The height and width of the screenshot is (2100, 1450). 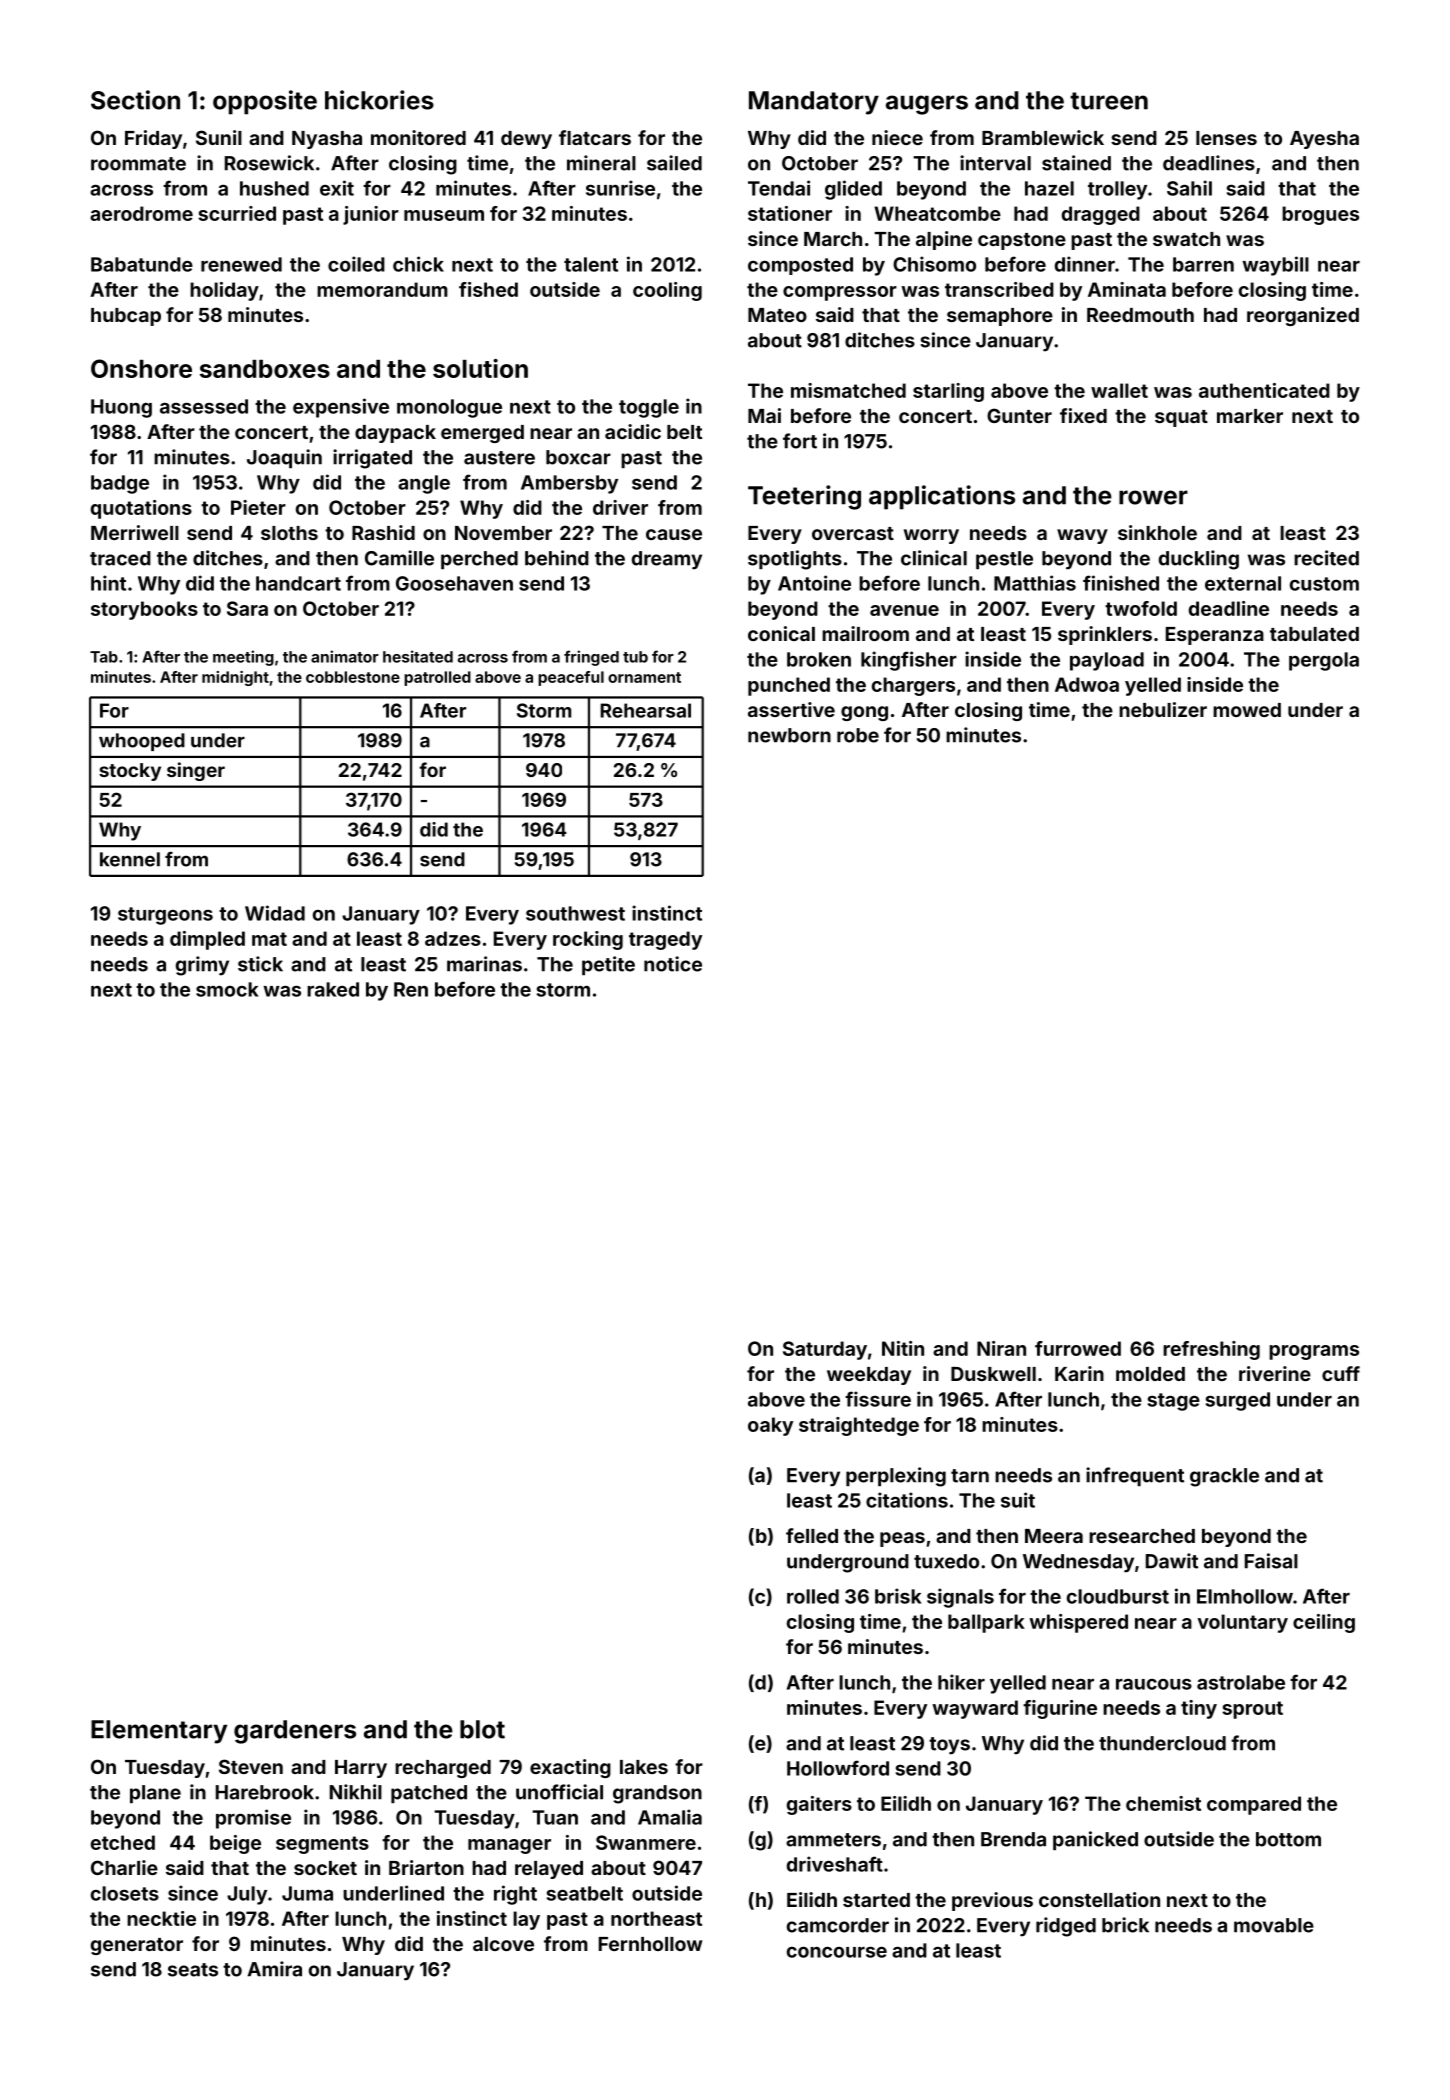 I want to click on cause, so click(x=674, y=534).
